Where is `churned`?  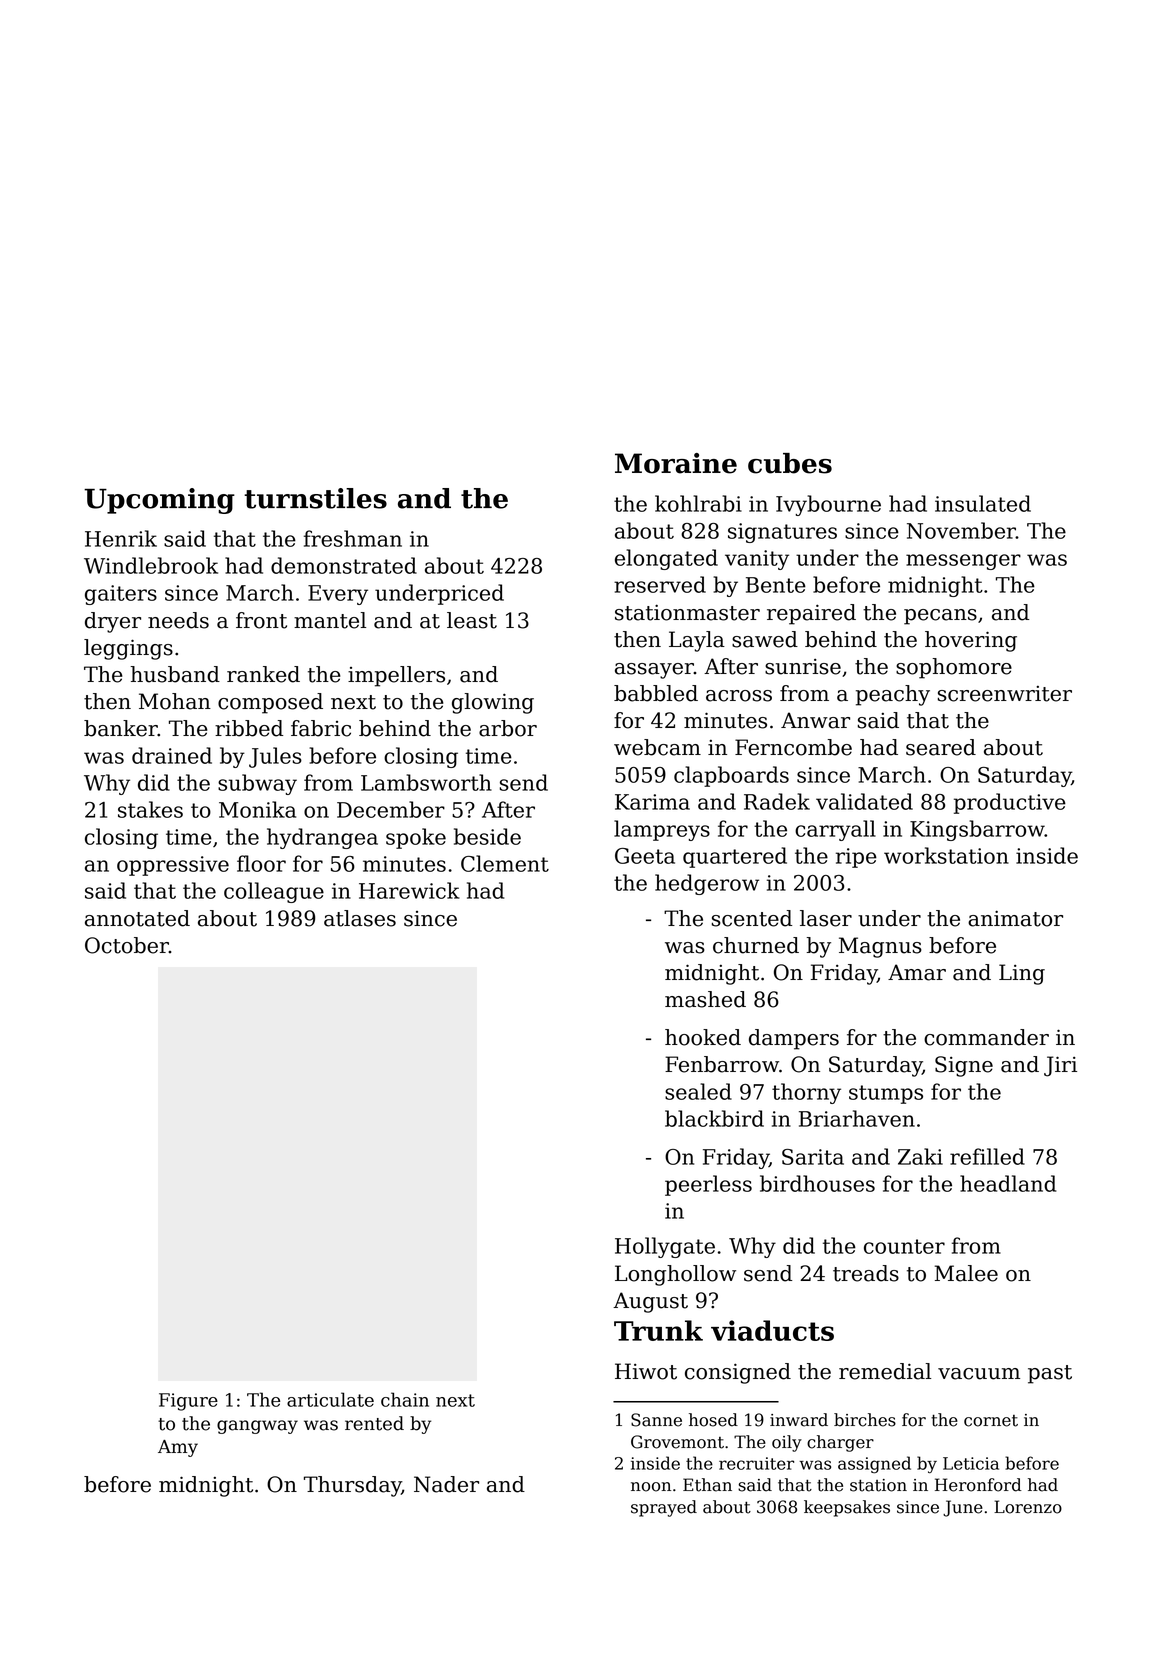
churned is located at coordinates (756, 945).
